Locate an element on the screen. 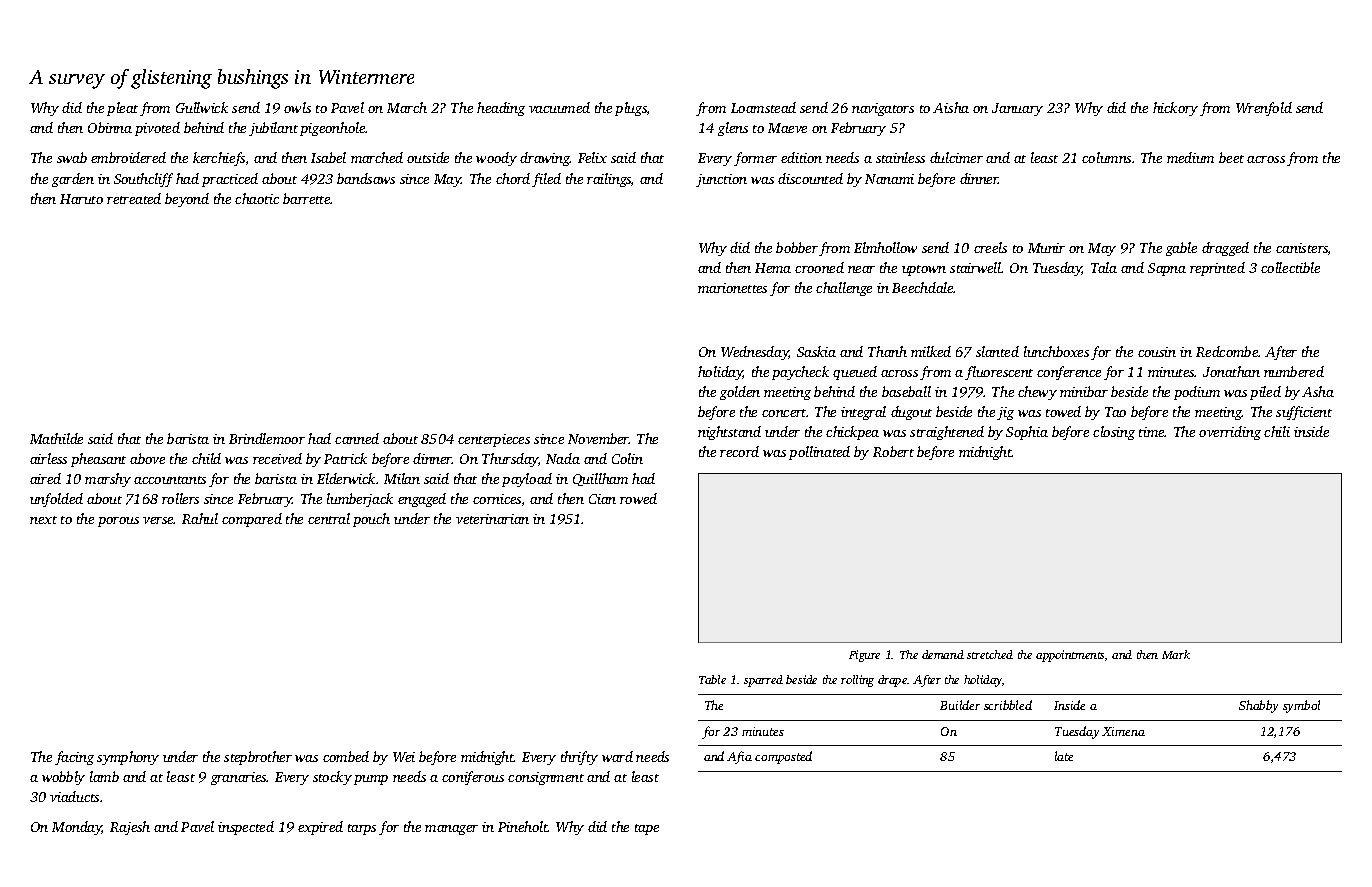 The height and width of the screenshot is (887, 1372). Haruto is located at coordinates (81, 199).
